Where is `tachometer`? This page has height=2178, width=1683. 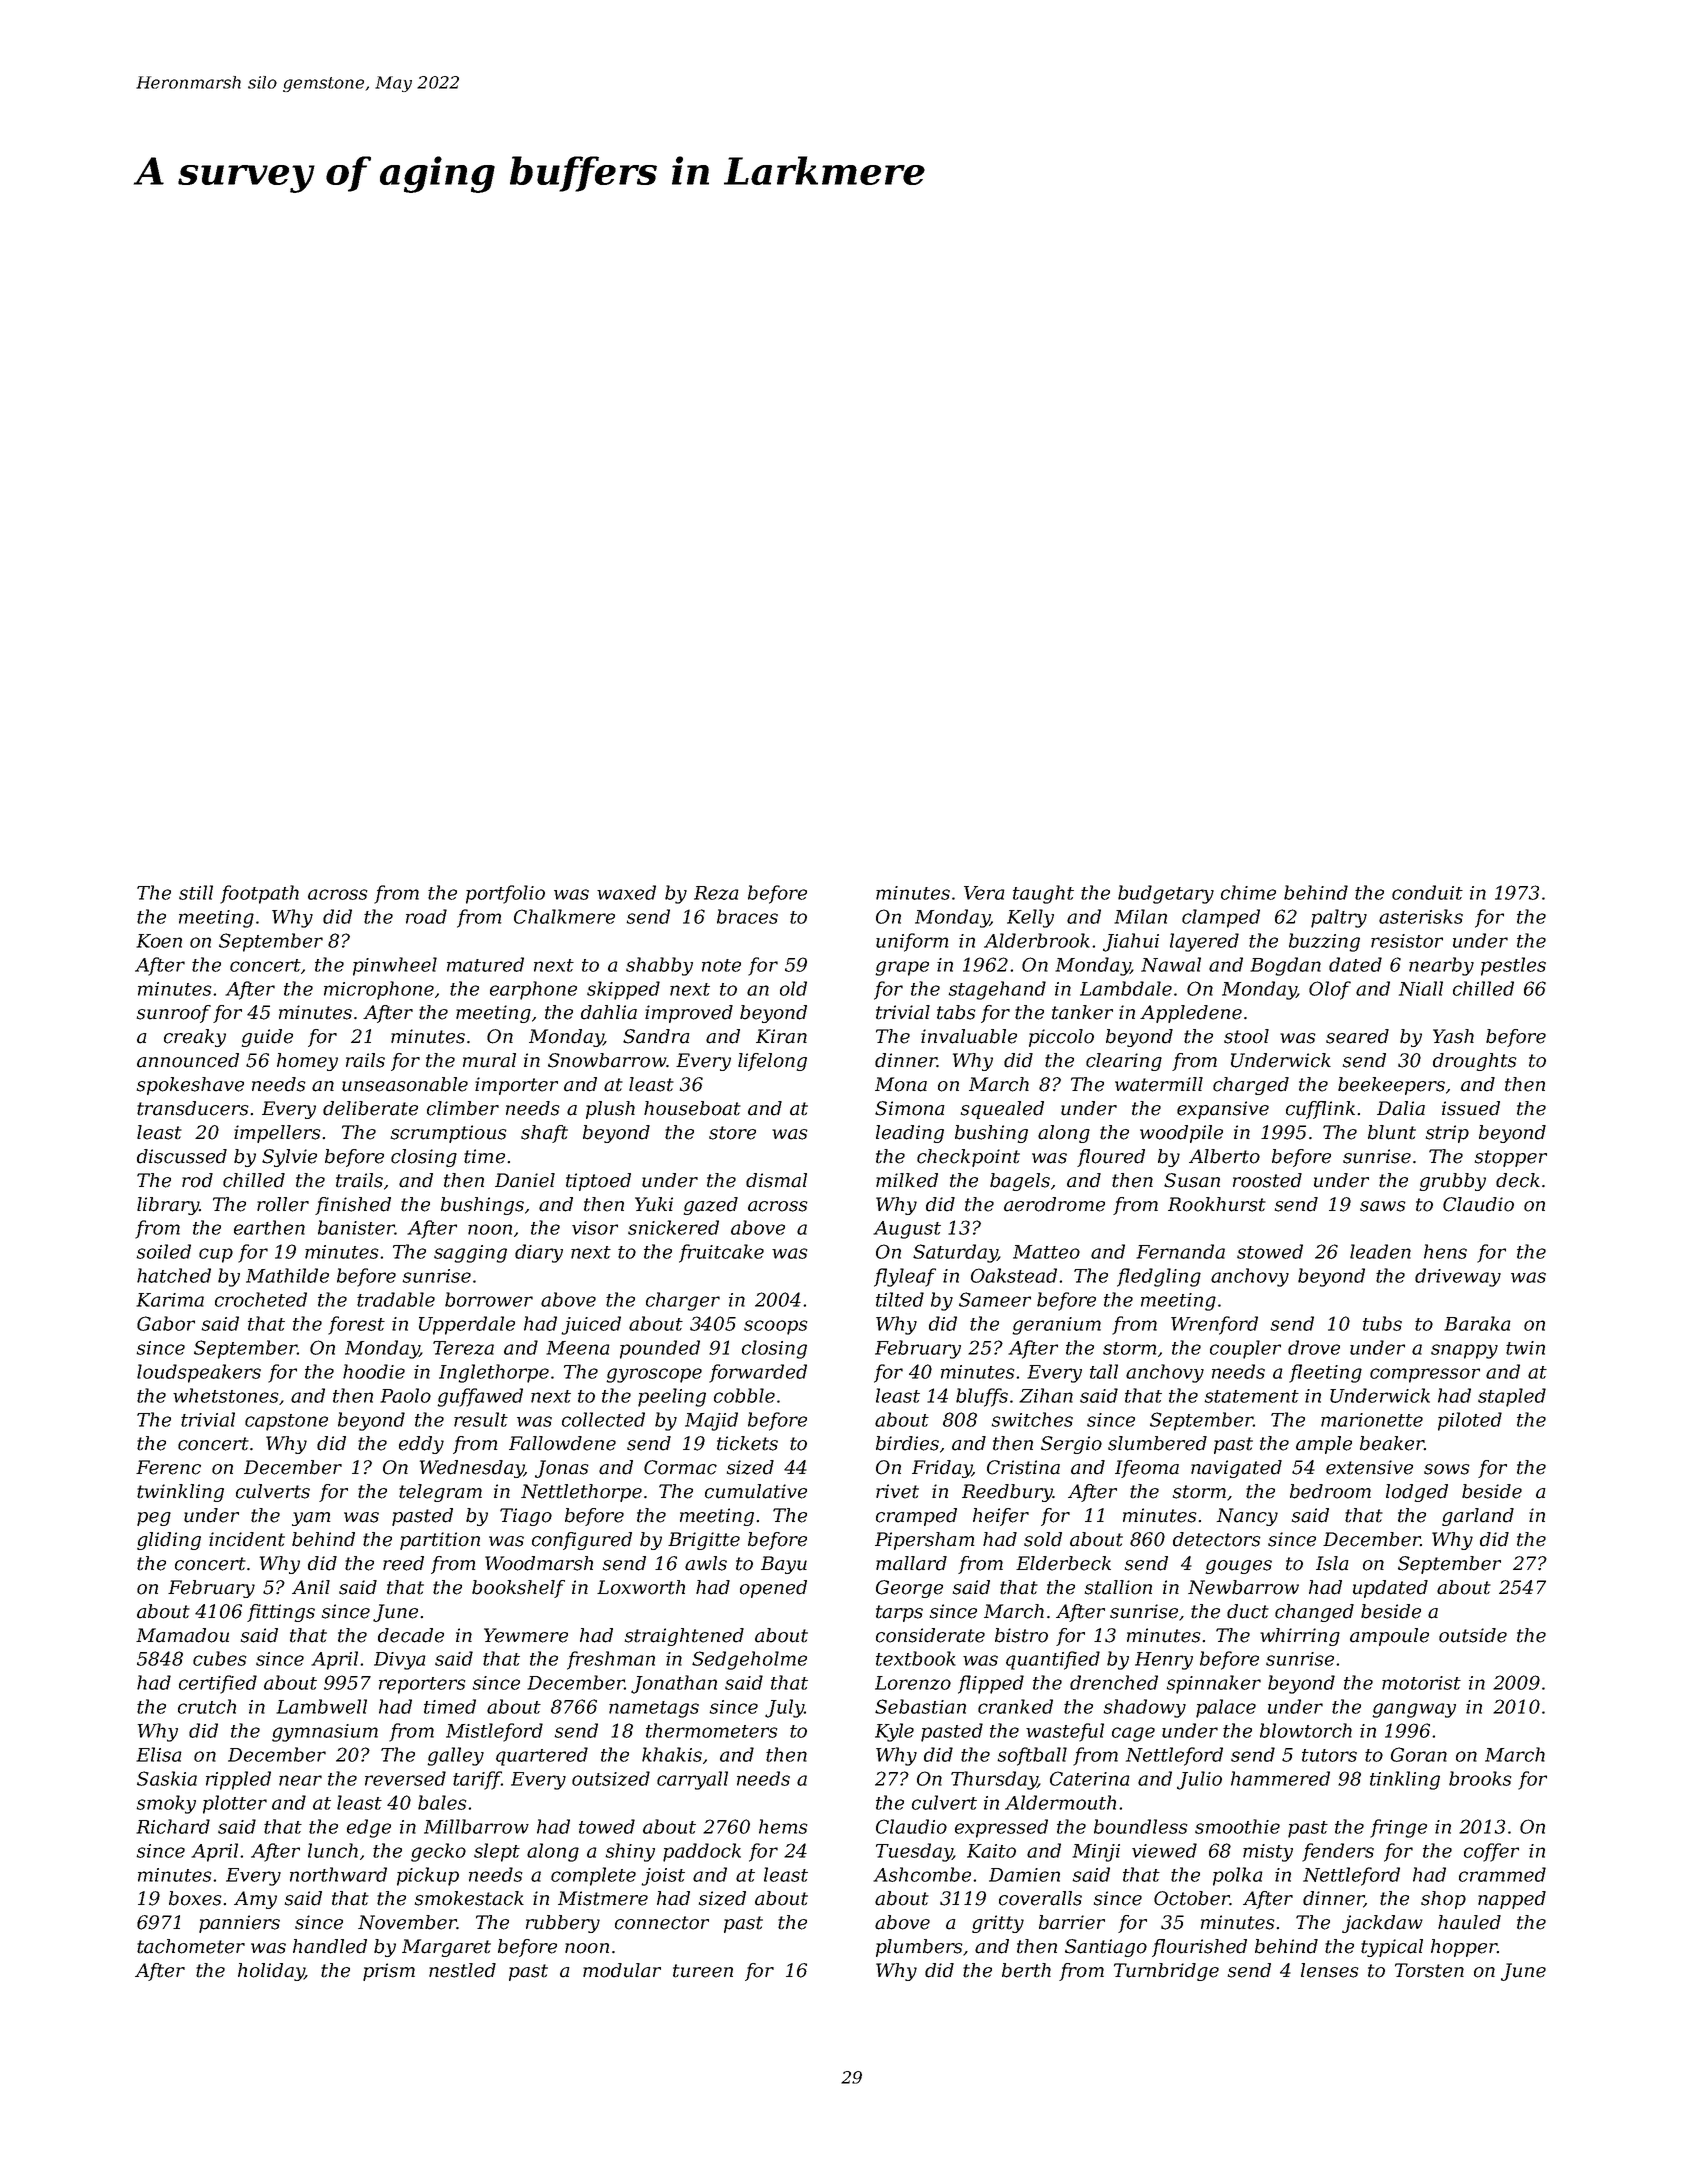 tachometer is located at coordinates (191, 1946).
